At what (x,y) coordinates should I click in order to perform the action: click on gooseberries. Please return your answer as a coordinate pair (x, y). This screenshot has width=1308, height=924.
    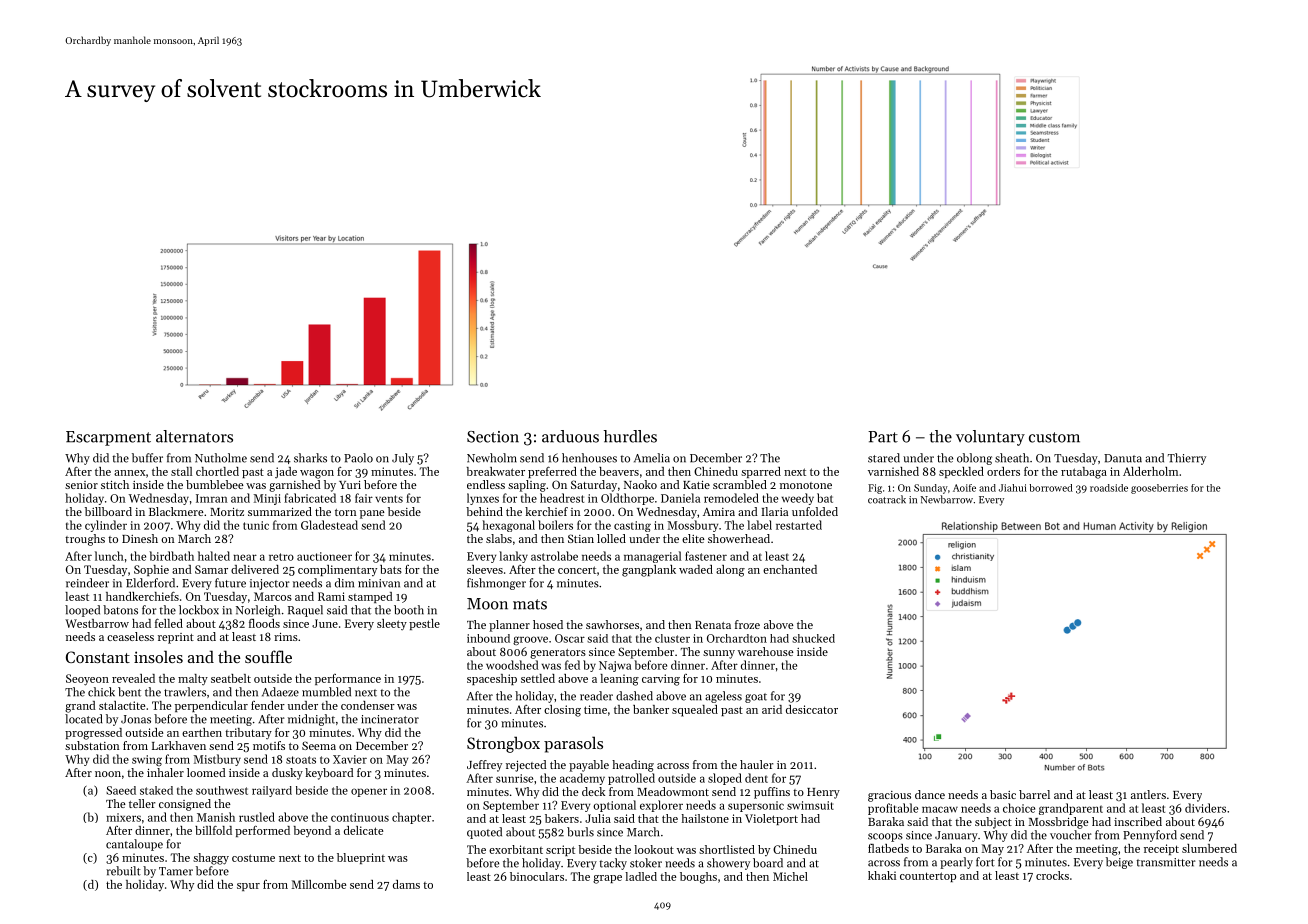
    Looking at the image, I should click on (1159, 489).
